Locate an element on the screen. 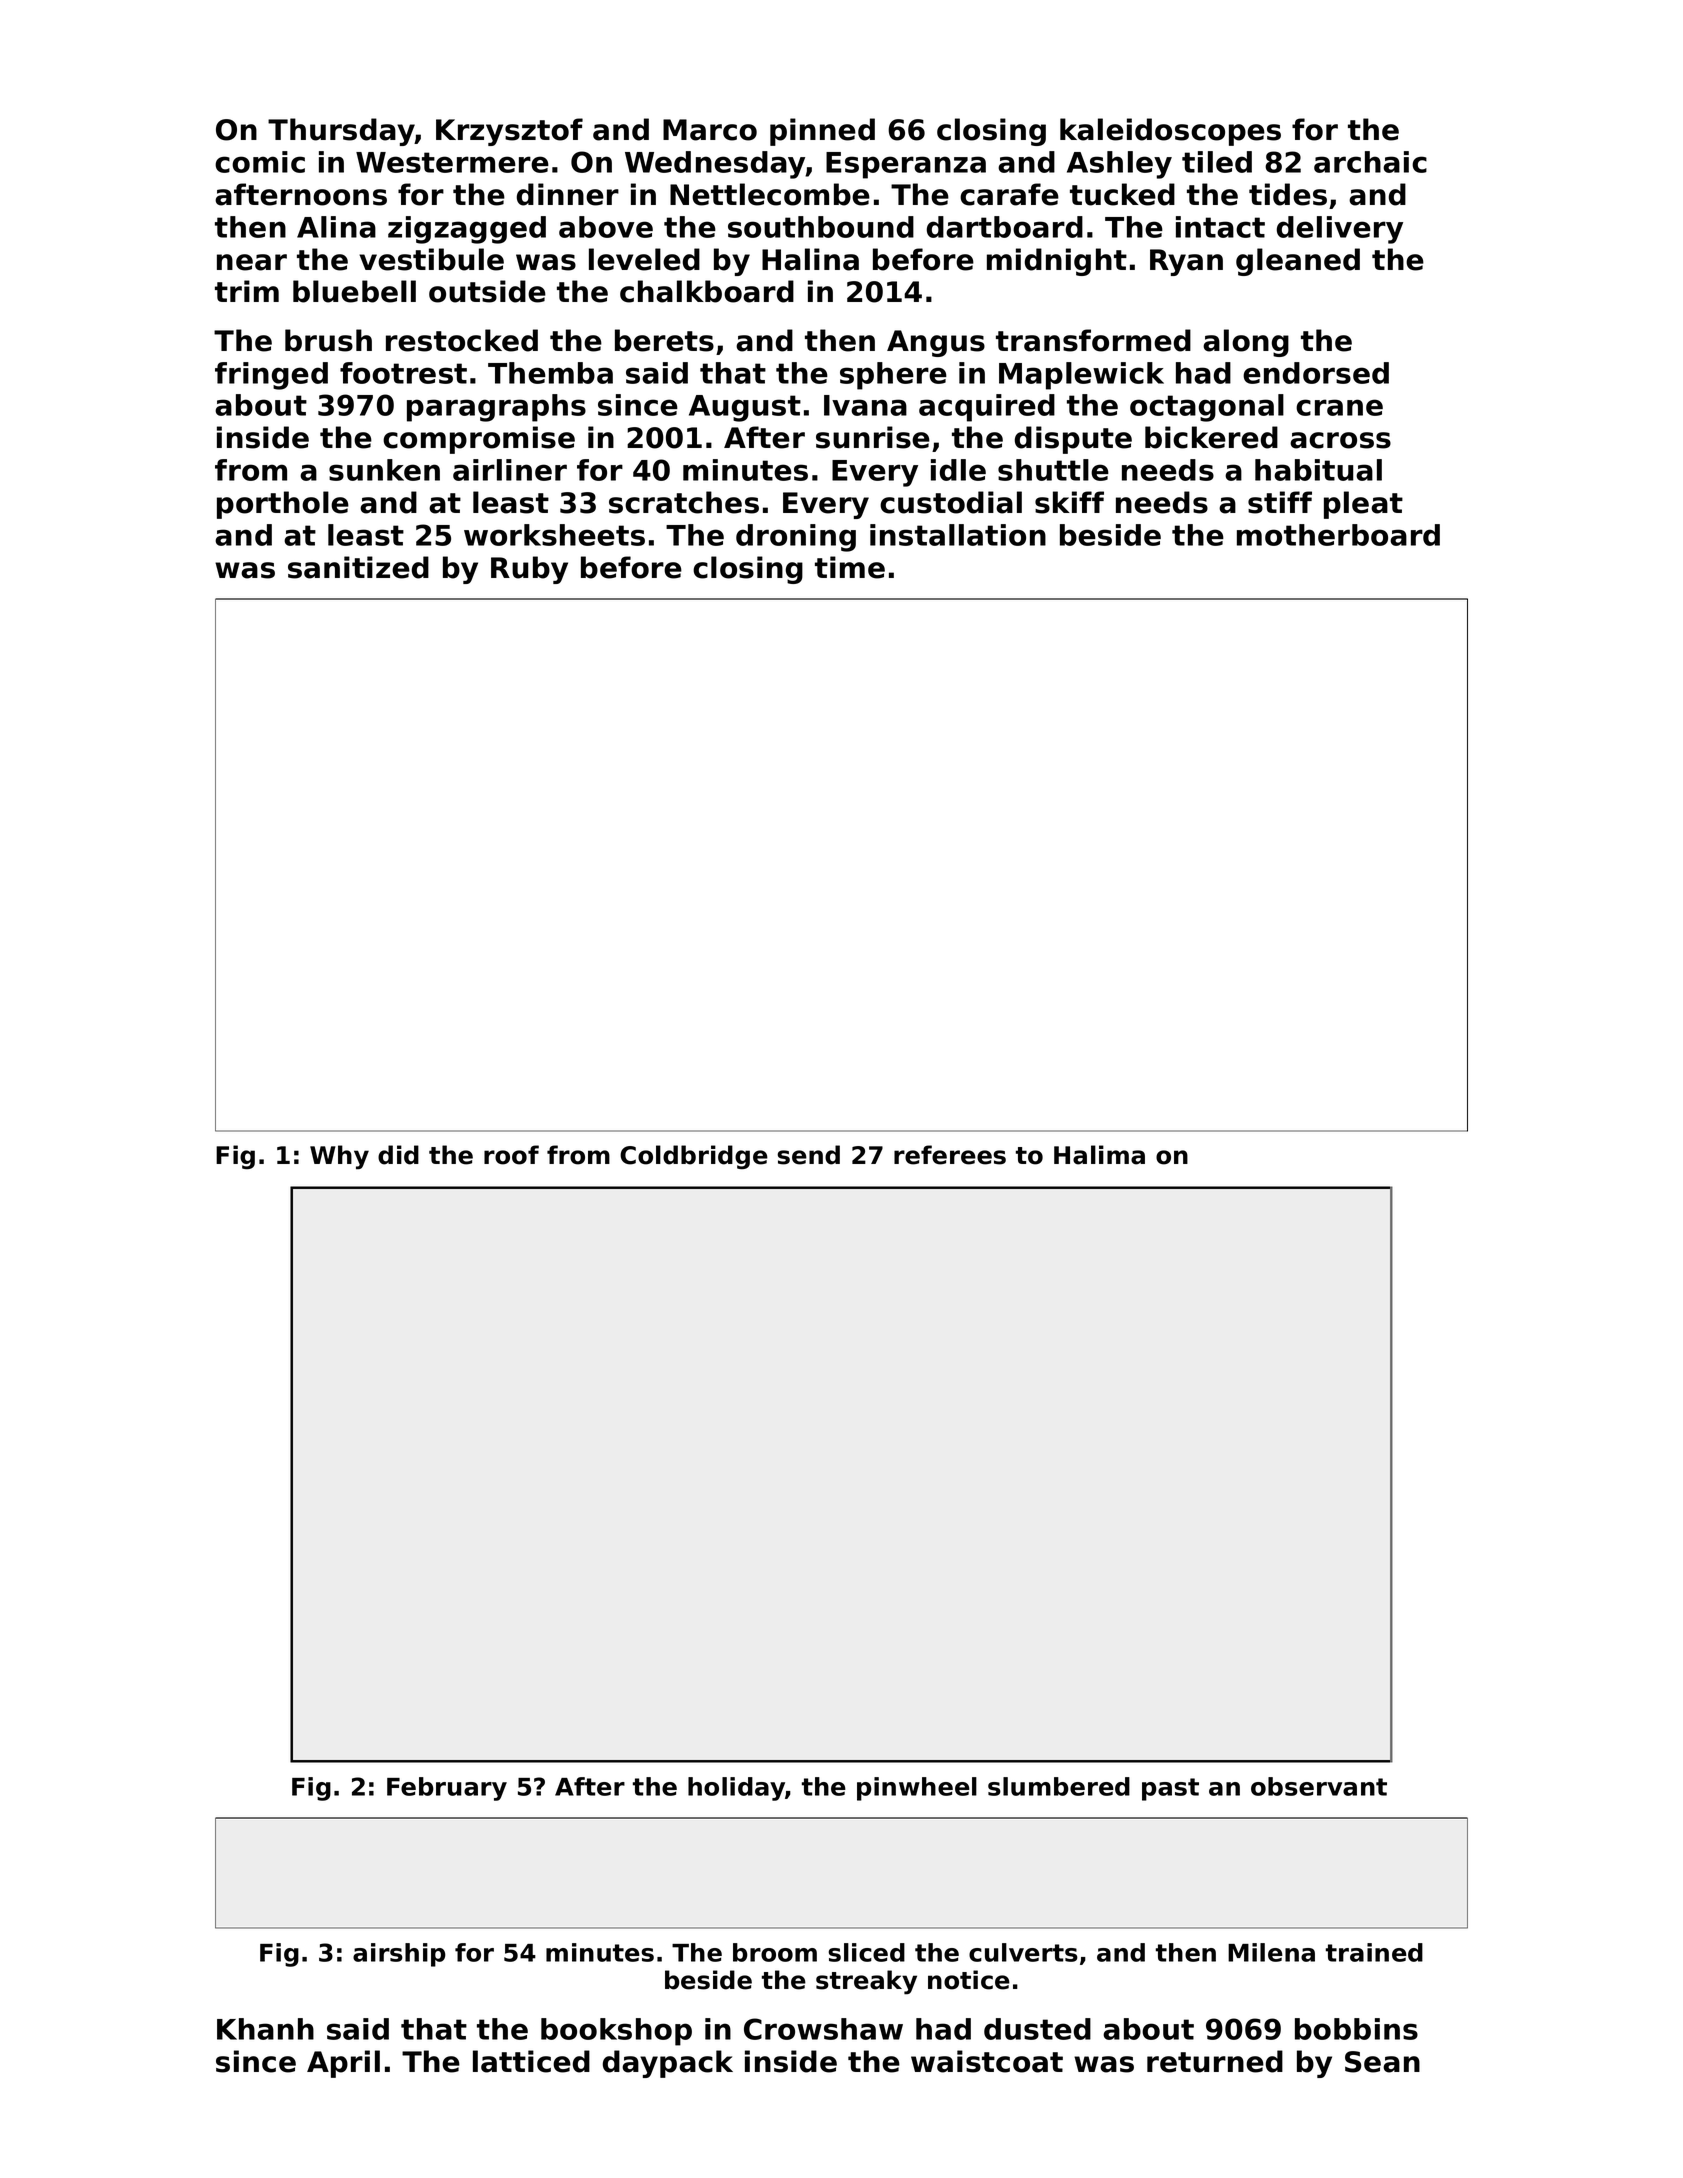 The image size is (1683, 2178). slumbered is located at coordinates (1059, 1786).
